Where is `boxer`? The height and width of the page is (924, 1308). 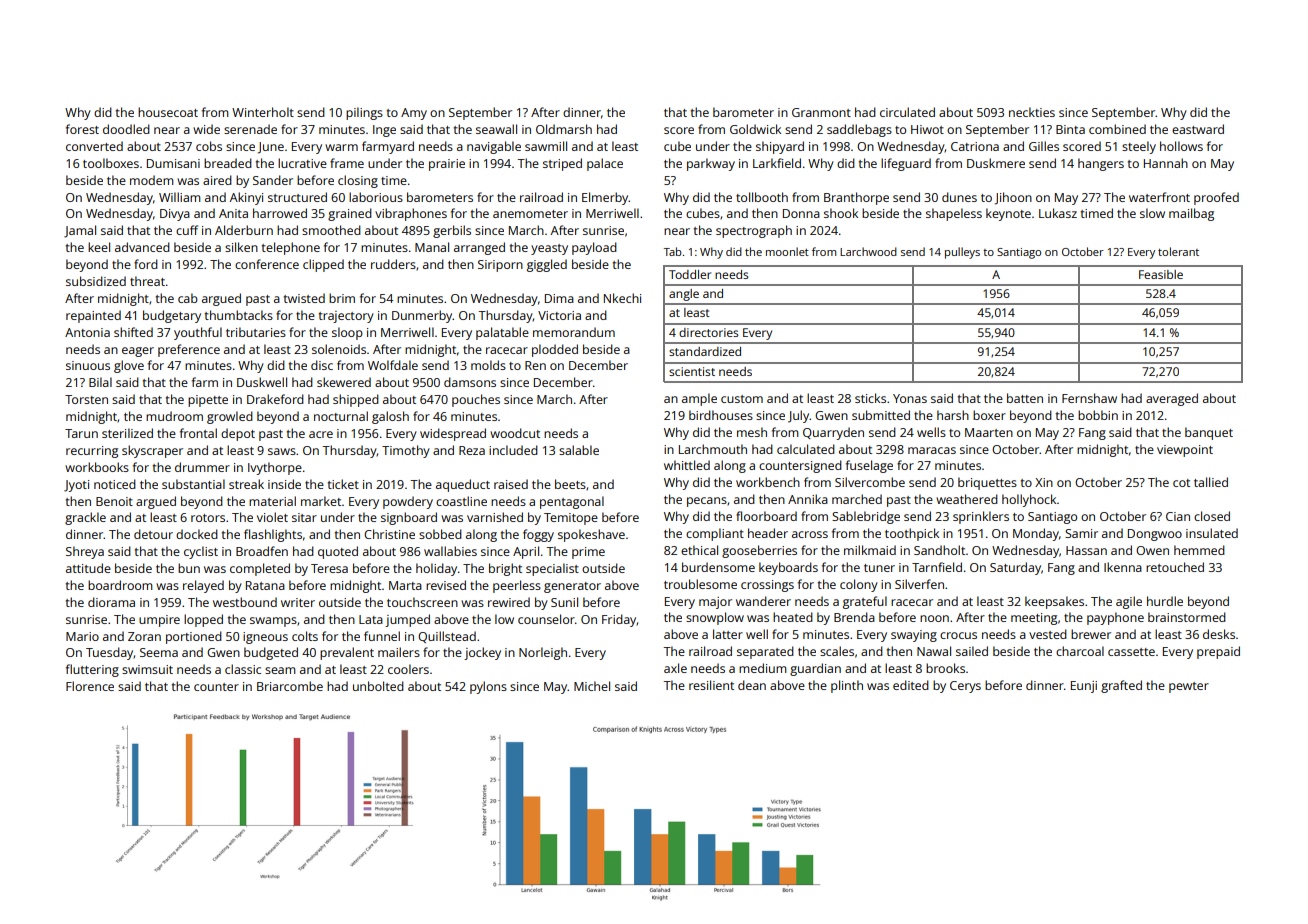 boxer is located at coordinates (989, 415).
